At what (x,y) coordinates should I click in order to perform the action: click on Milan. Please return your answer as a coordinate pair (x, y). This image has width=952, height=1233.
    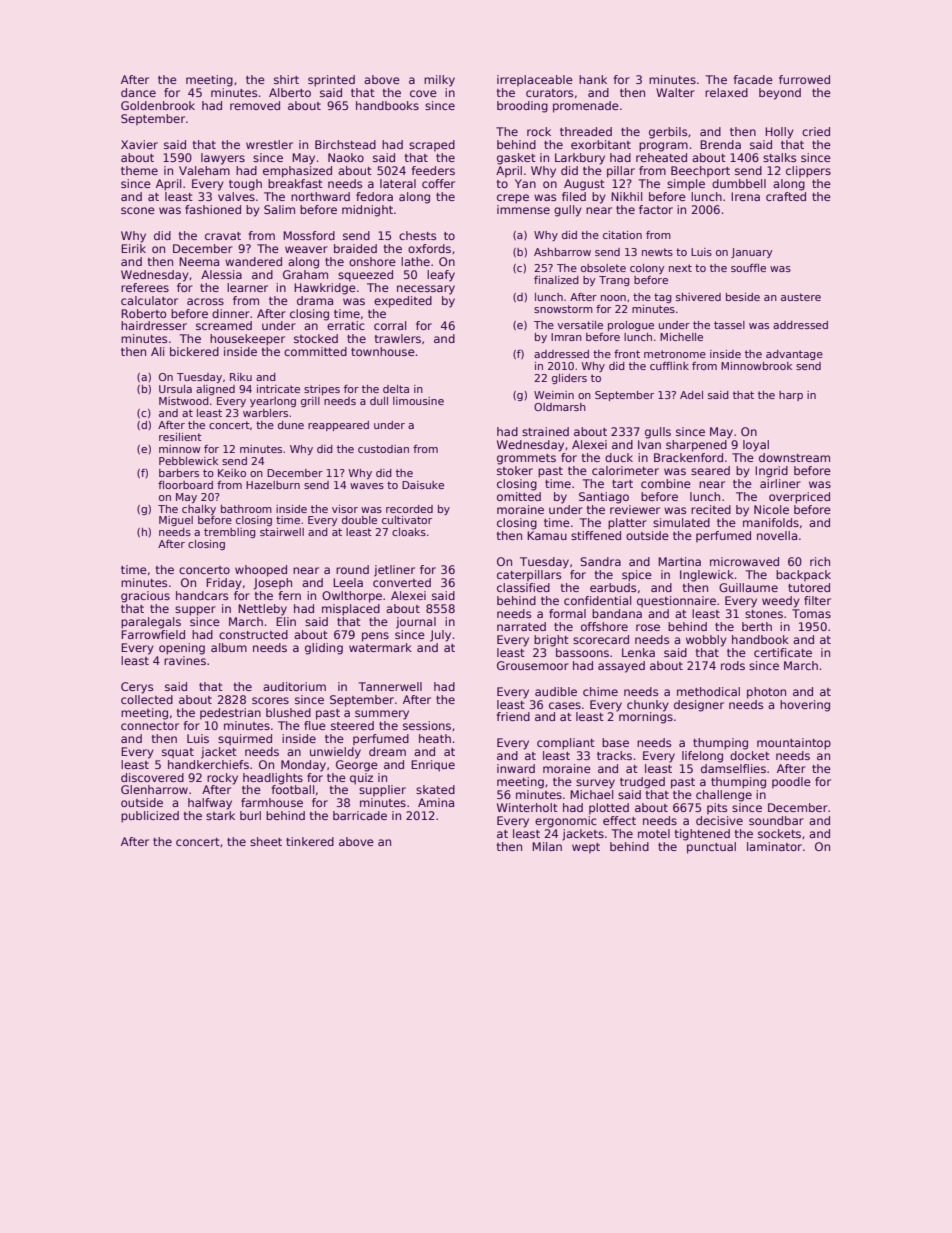
    Looking at the image, I should click on (547, 846).
